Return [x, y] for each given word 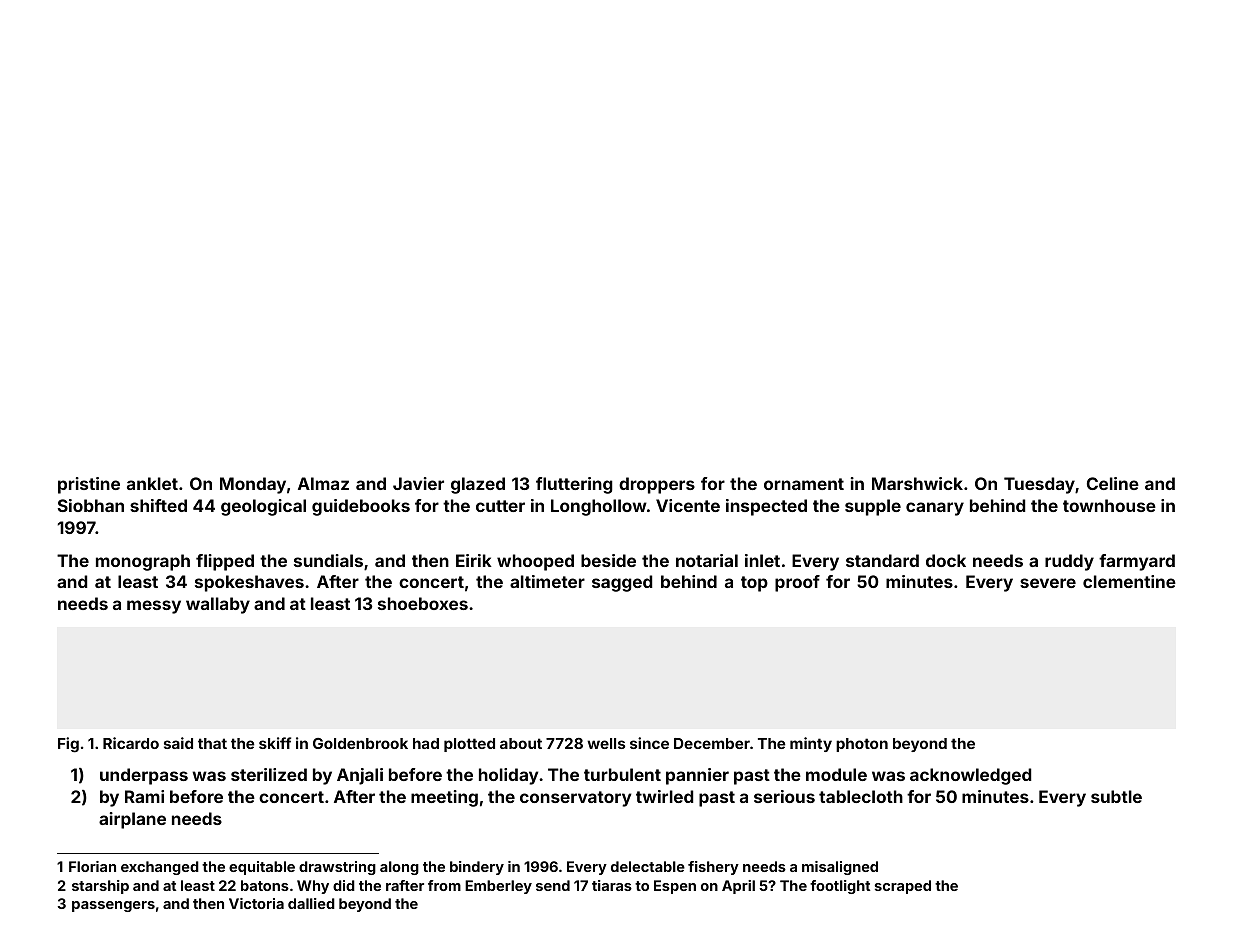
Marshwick [917, 483]
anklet [152, 483]
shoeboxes [423, 603]
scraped [903, 887]
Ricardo [131, 743]
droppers [657, 485]
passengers [113, 906]
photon [862, 745]
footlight [840, 887]
